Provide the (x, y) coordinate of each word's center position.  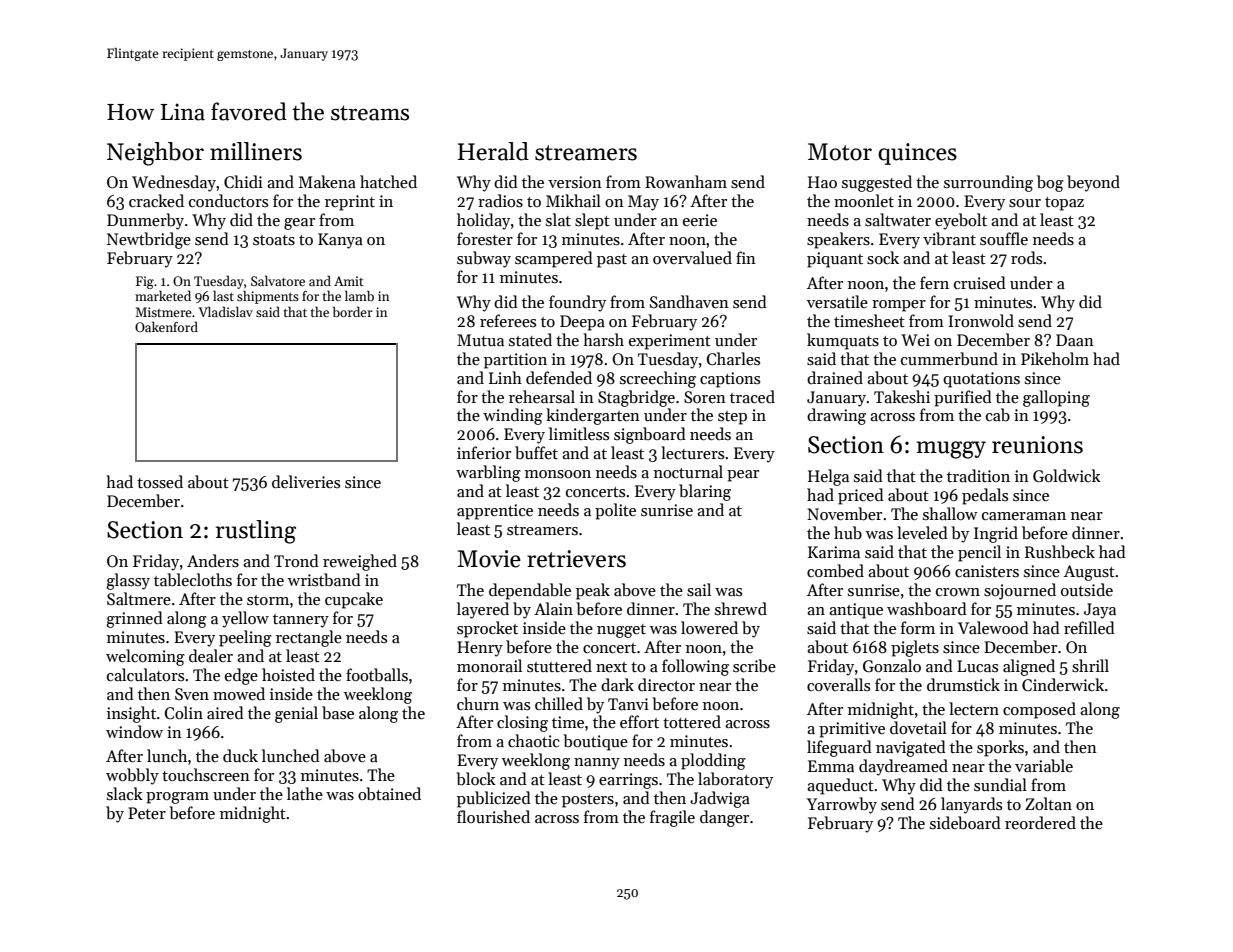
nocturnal (688, 471)
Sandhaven (689, 301)
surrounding (988, 183)
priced (861, 496)
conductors (228, 200)
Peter (147, 813)
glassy (128, 581)
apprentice (495, 512)
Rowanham (686, 181)
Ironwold (981, 320)
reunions (1037, 445)
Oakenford (166, 326)
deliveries (306, 481)
